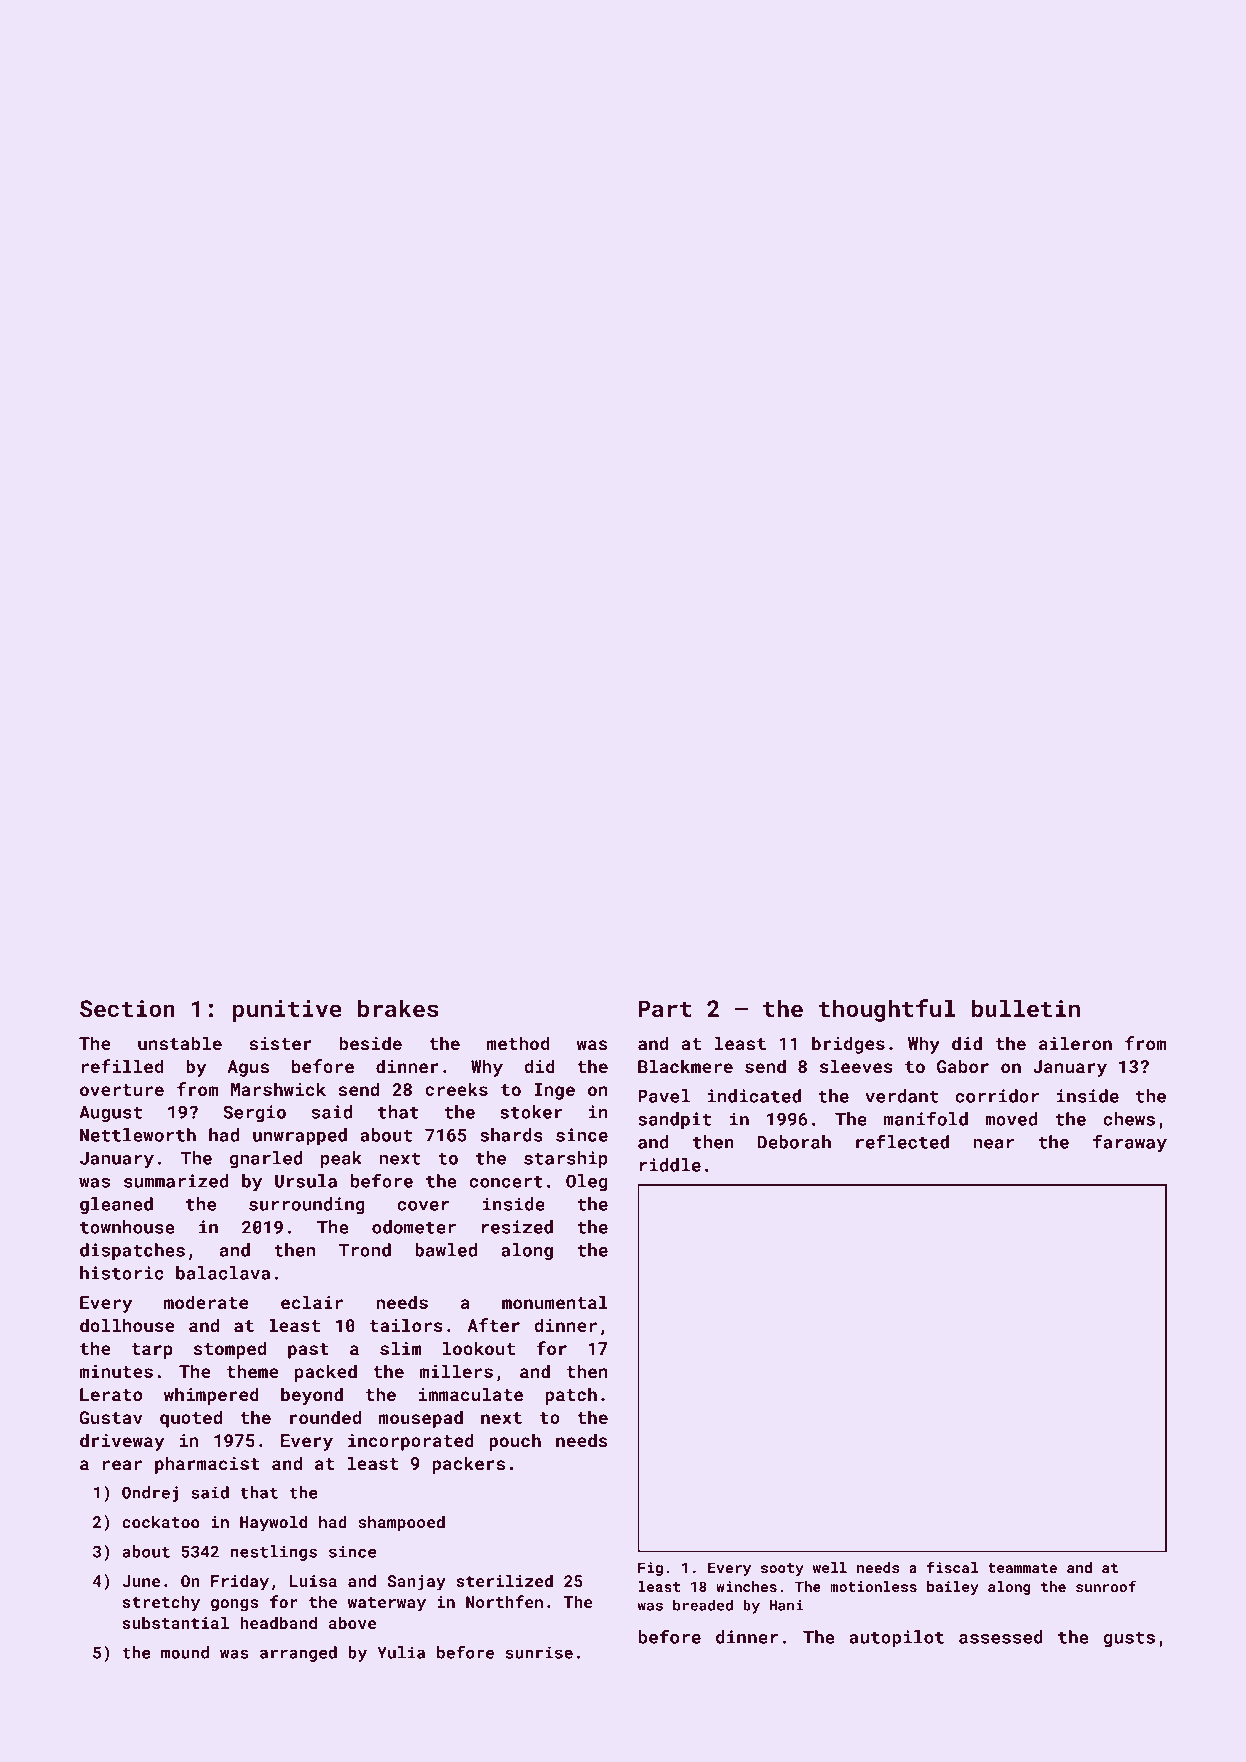  I want to click on Deborah, so click(794, 1142).
